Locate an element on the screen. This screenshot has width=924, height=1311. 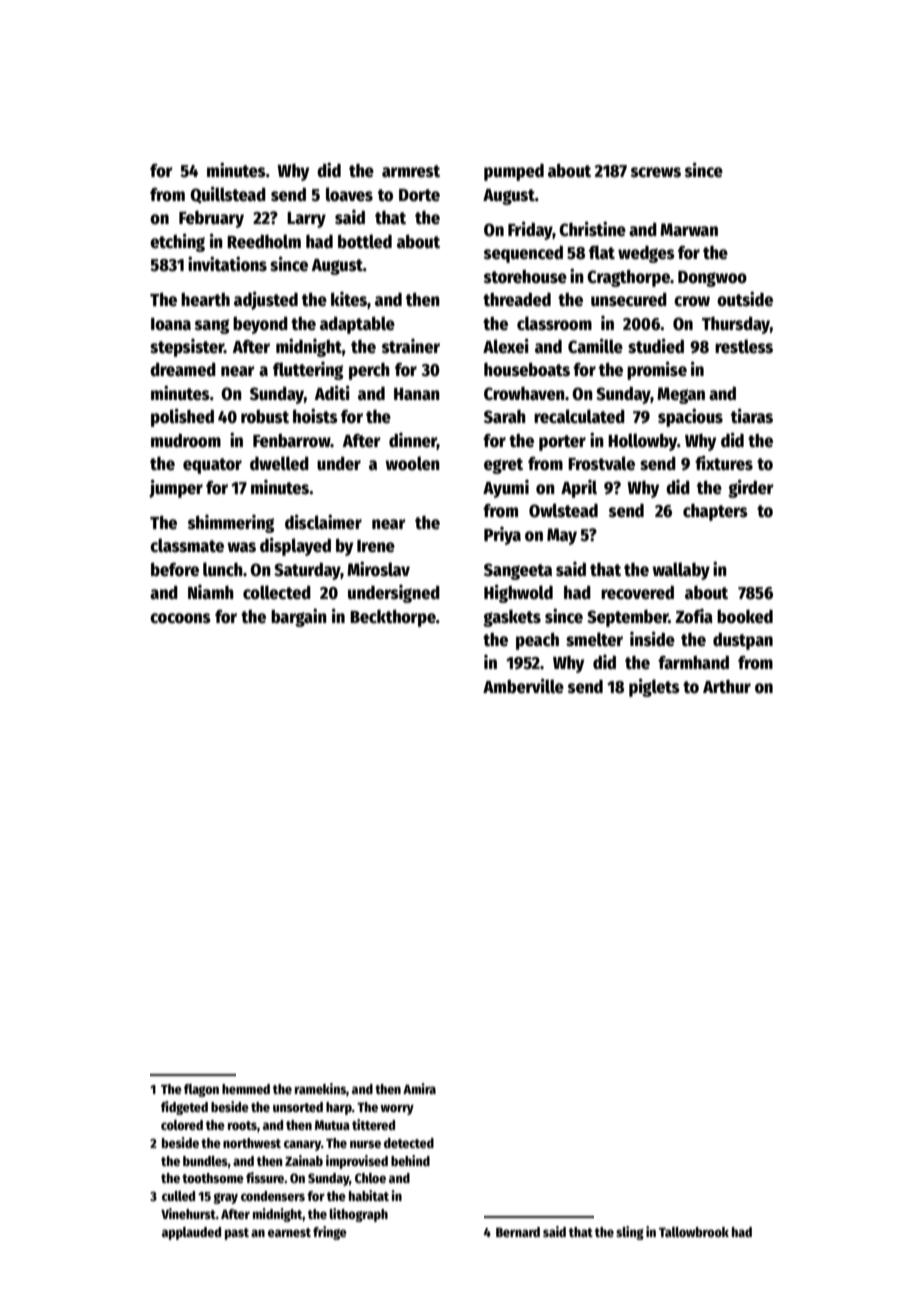
ramekins is located at coordinates (320, 1088).
